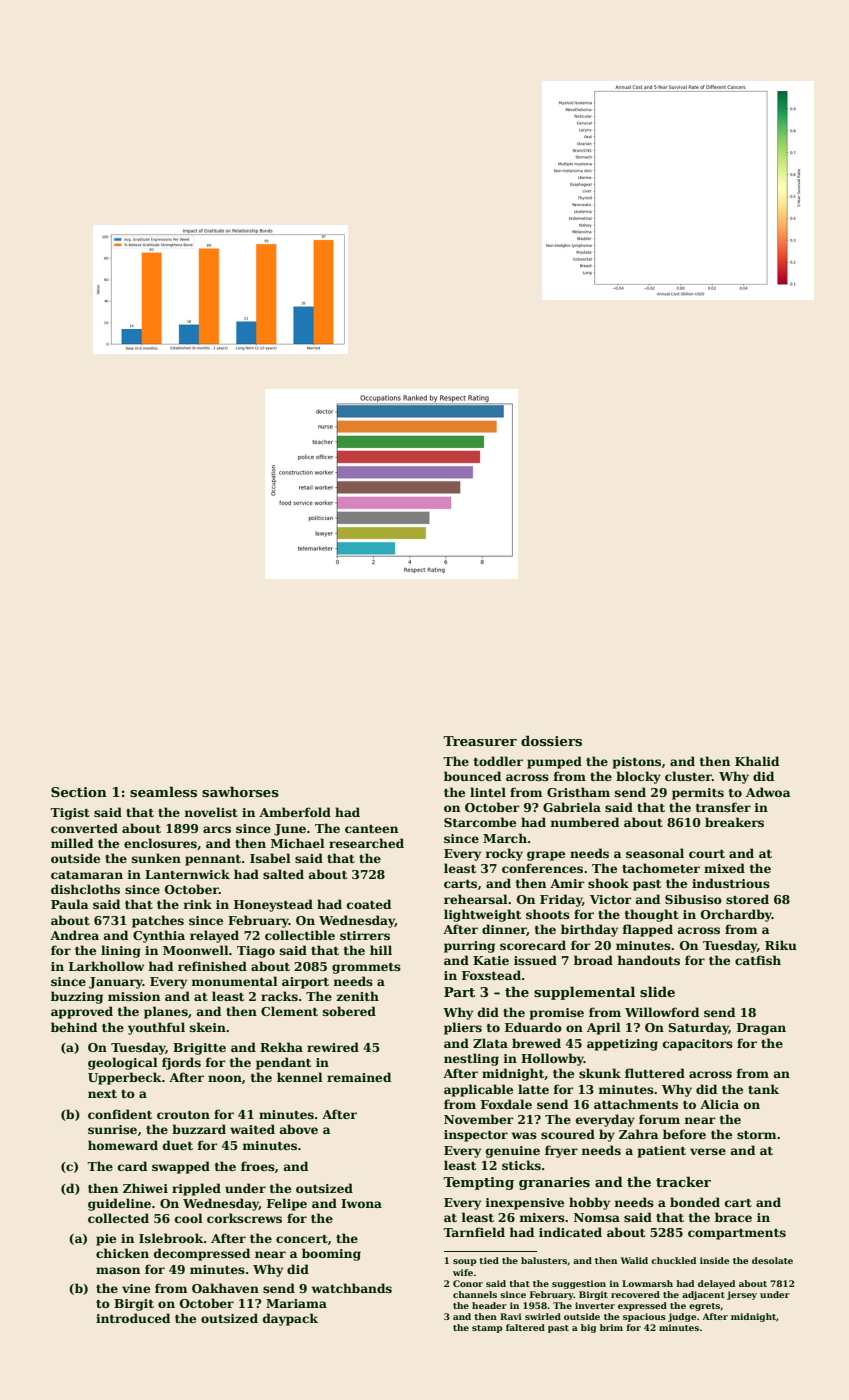 This screenshot has height=1400, width=849. What do you see at coordinates (290, 1319) in the screenshot?
I see `daypack` at bounding box center [290, 1319].
